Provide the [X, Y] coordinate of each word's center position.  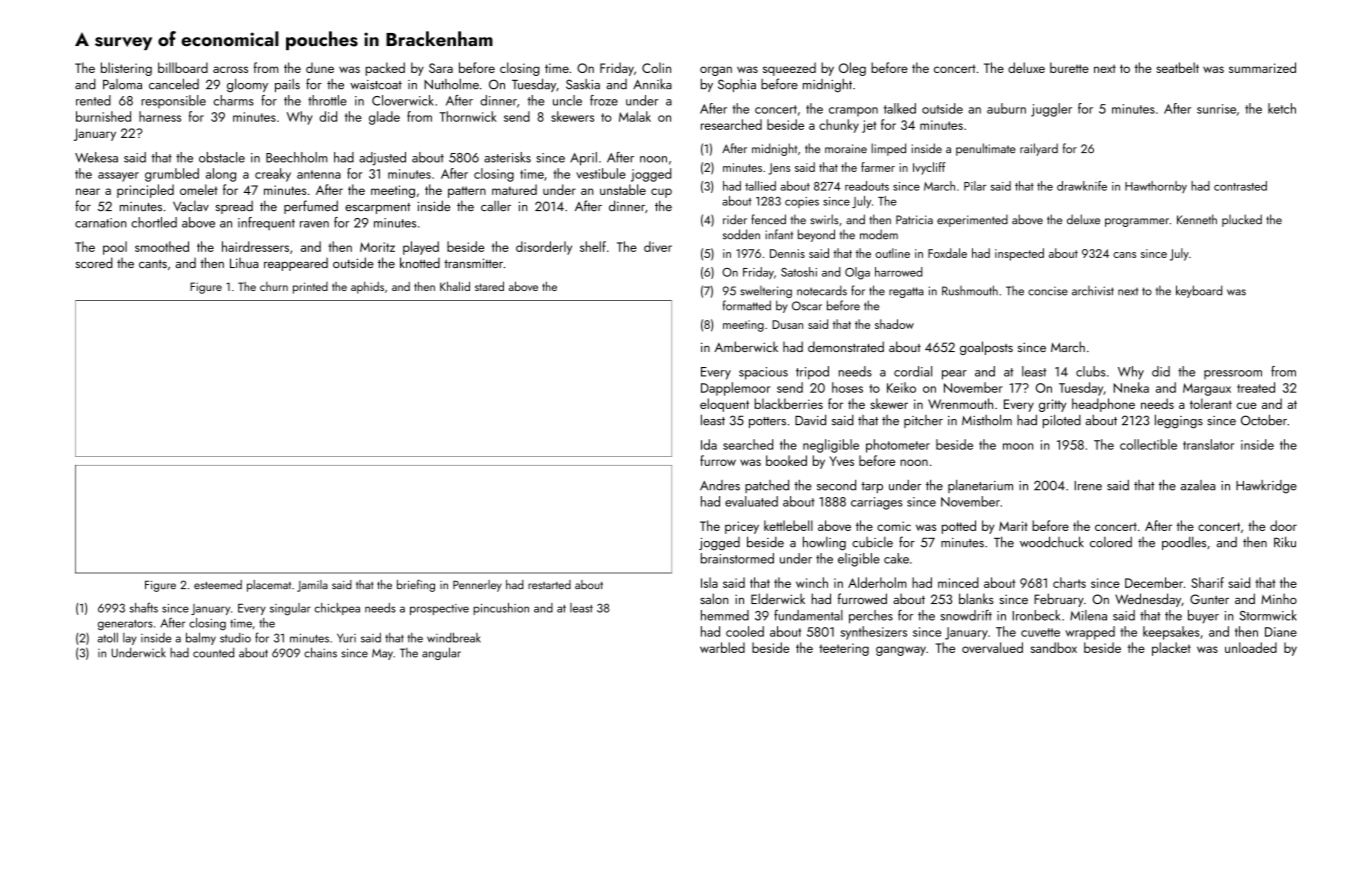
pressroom [1233, 374]
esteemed [218, 584]
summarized [1262, 67]
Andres [720, 485]
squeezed [789, 69]
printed [310, 288]
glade [384, 118]
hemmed [725, 615]
